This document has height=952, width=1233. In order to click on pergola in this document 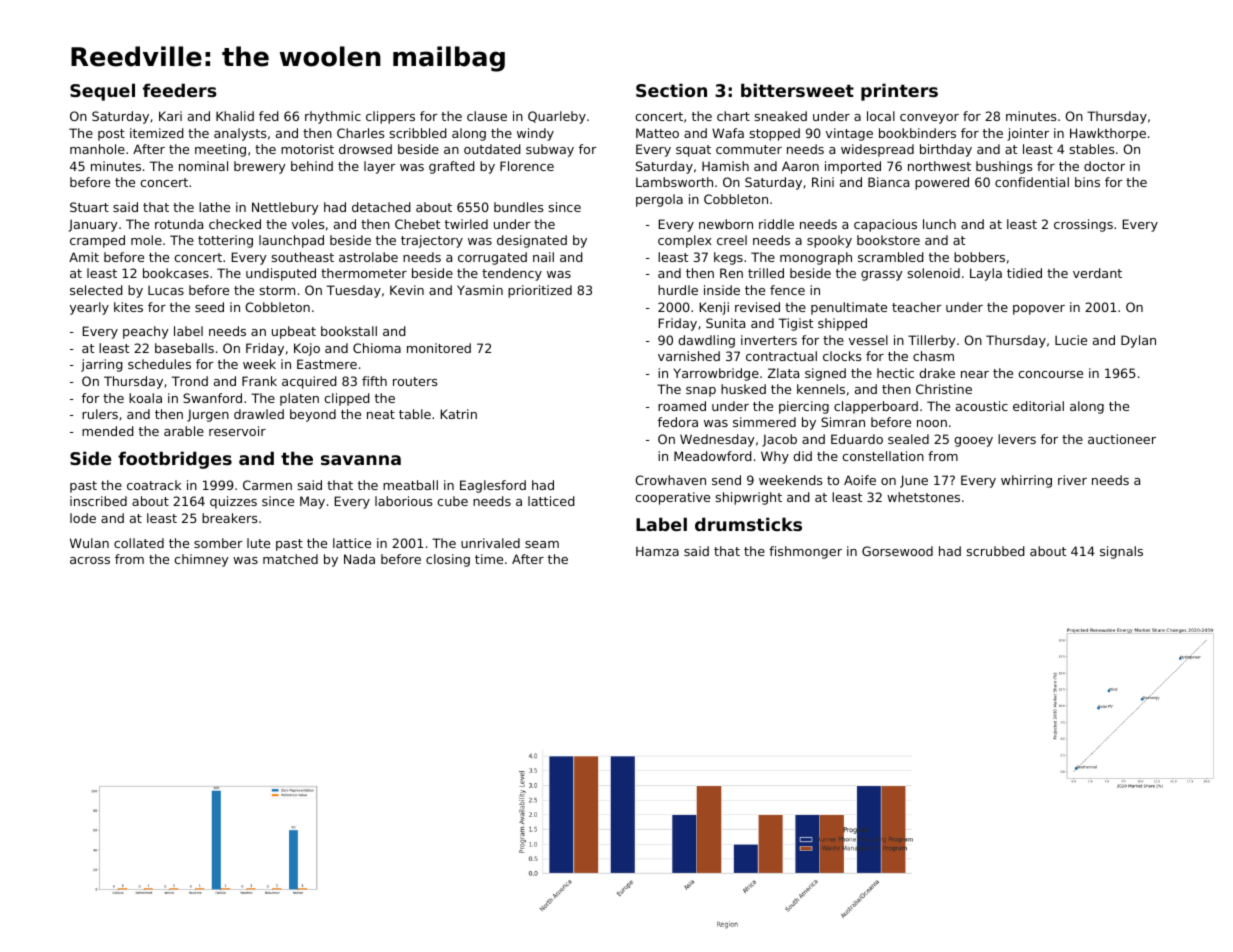, I will do `click(659, 200)`.
